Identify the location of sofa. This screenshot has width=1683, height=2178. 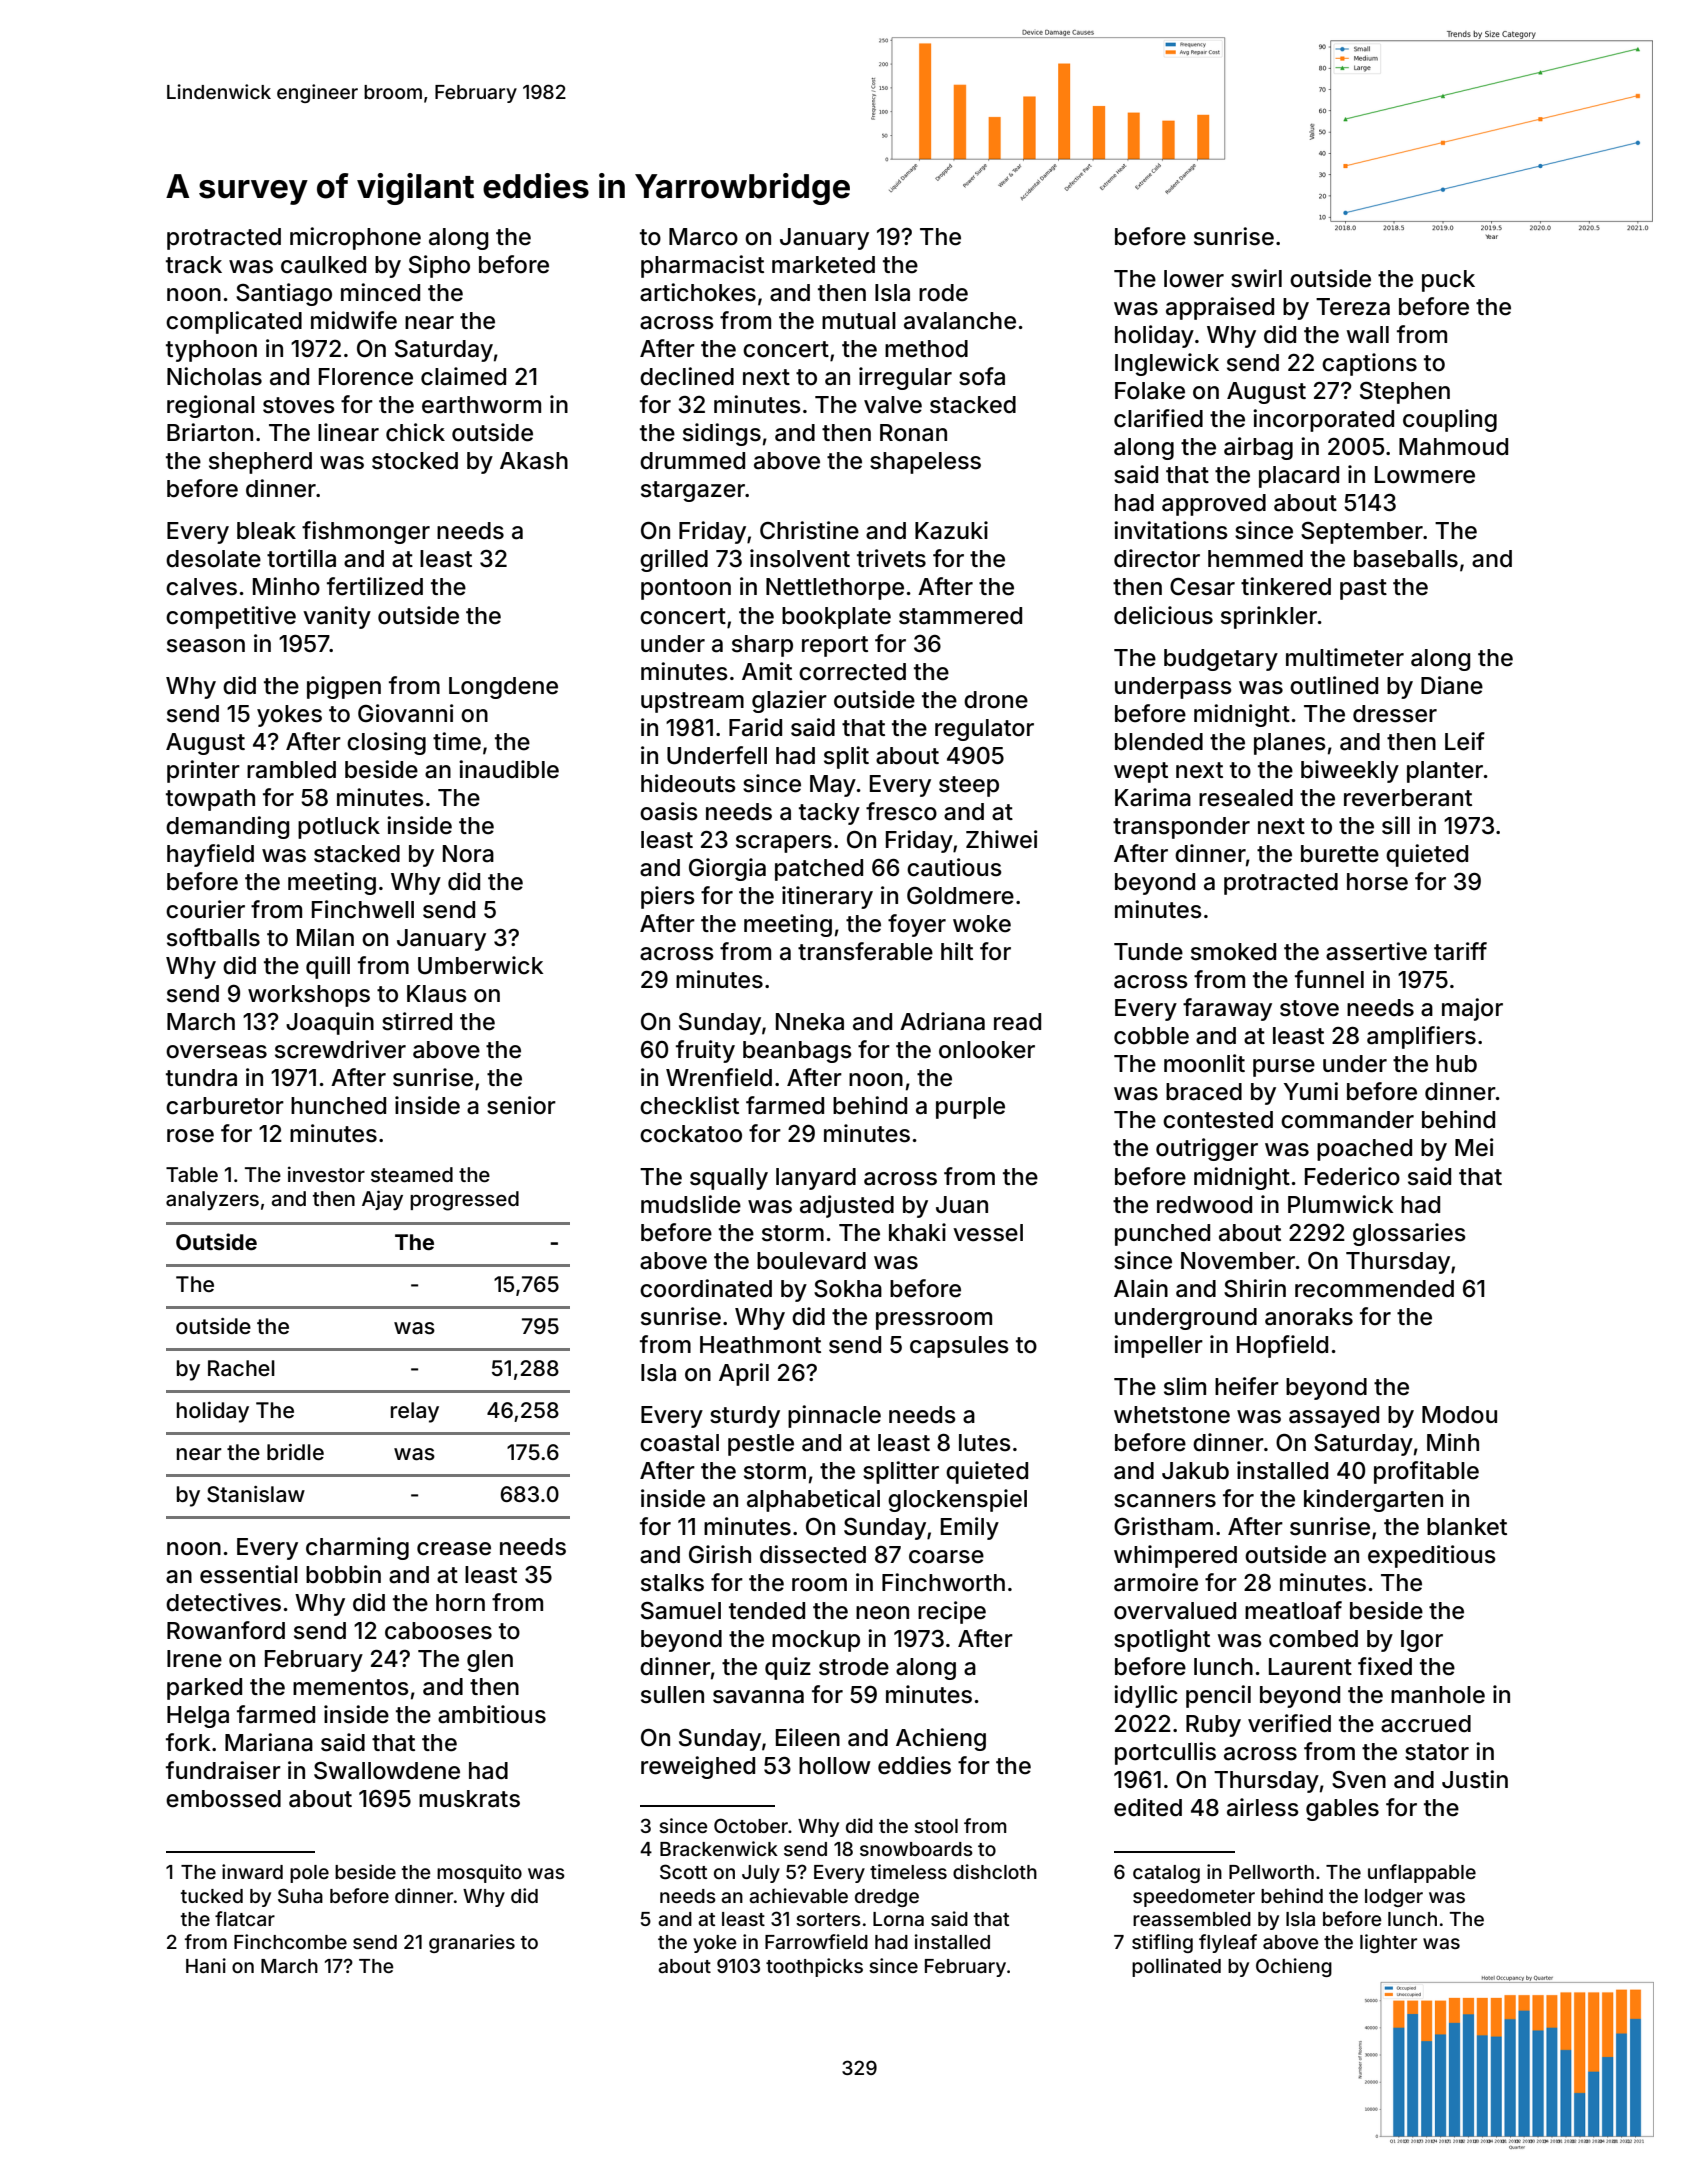
(982, 376).
